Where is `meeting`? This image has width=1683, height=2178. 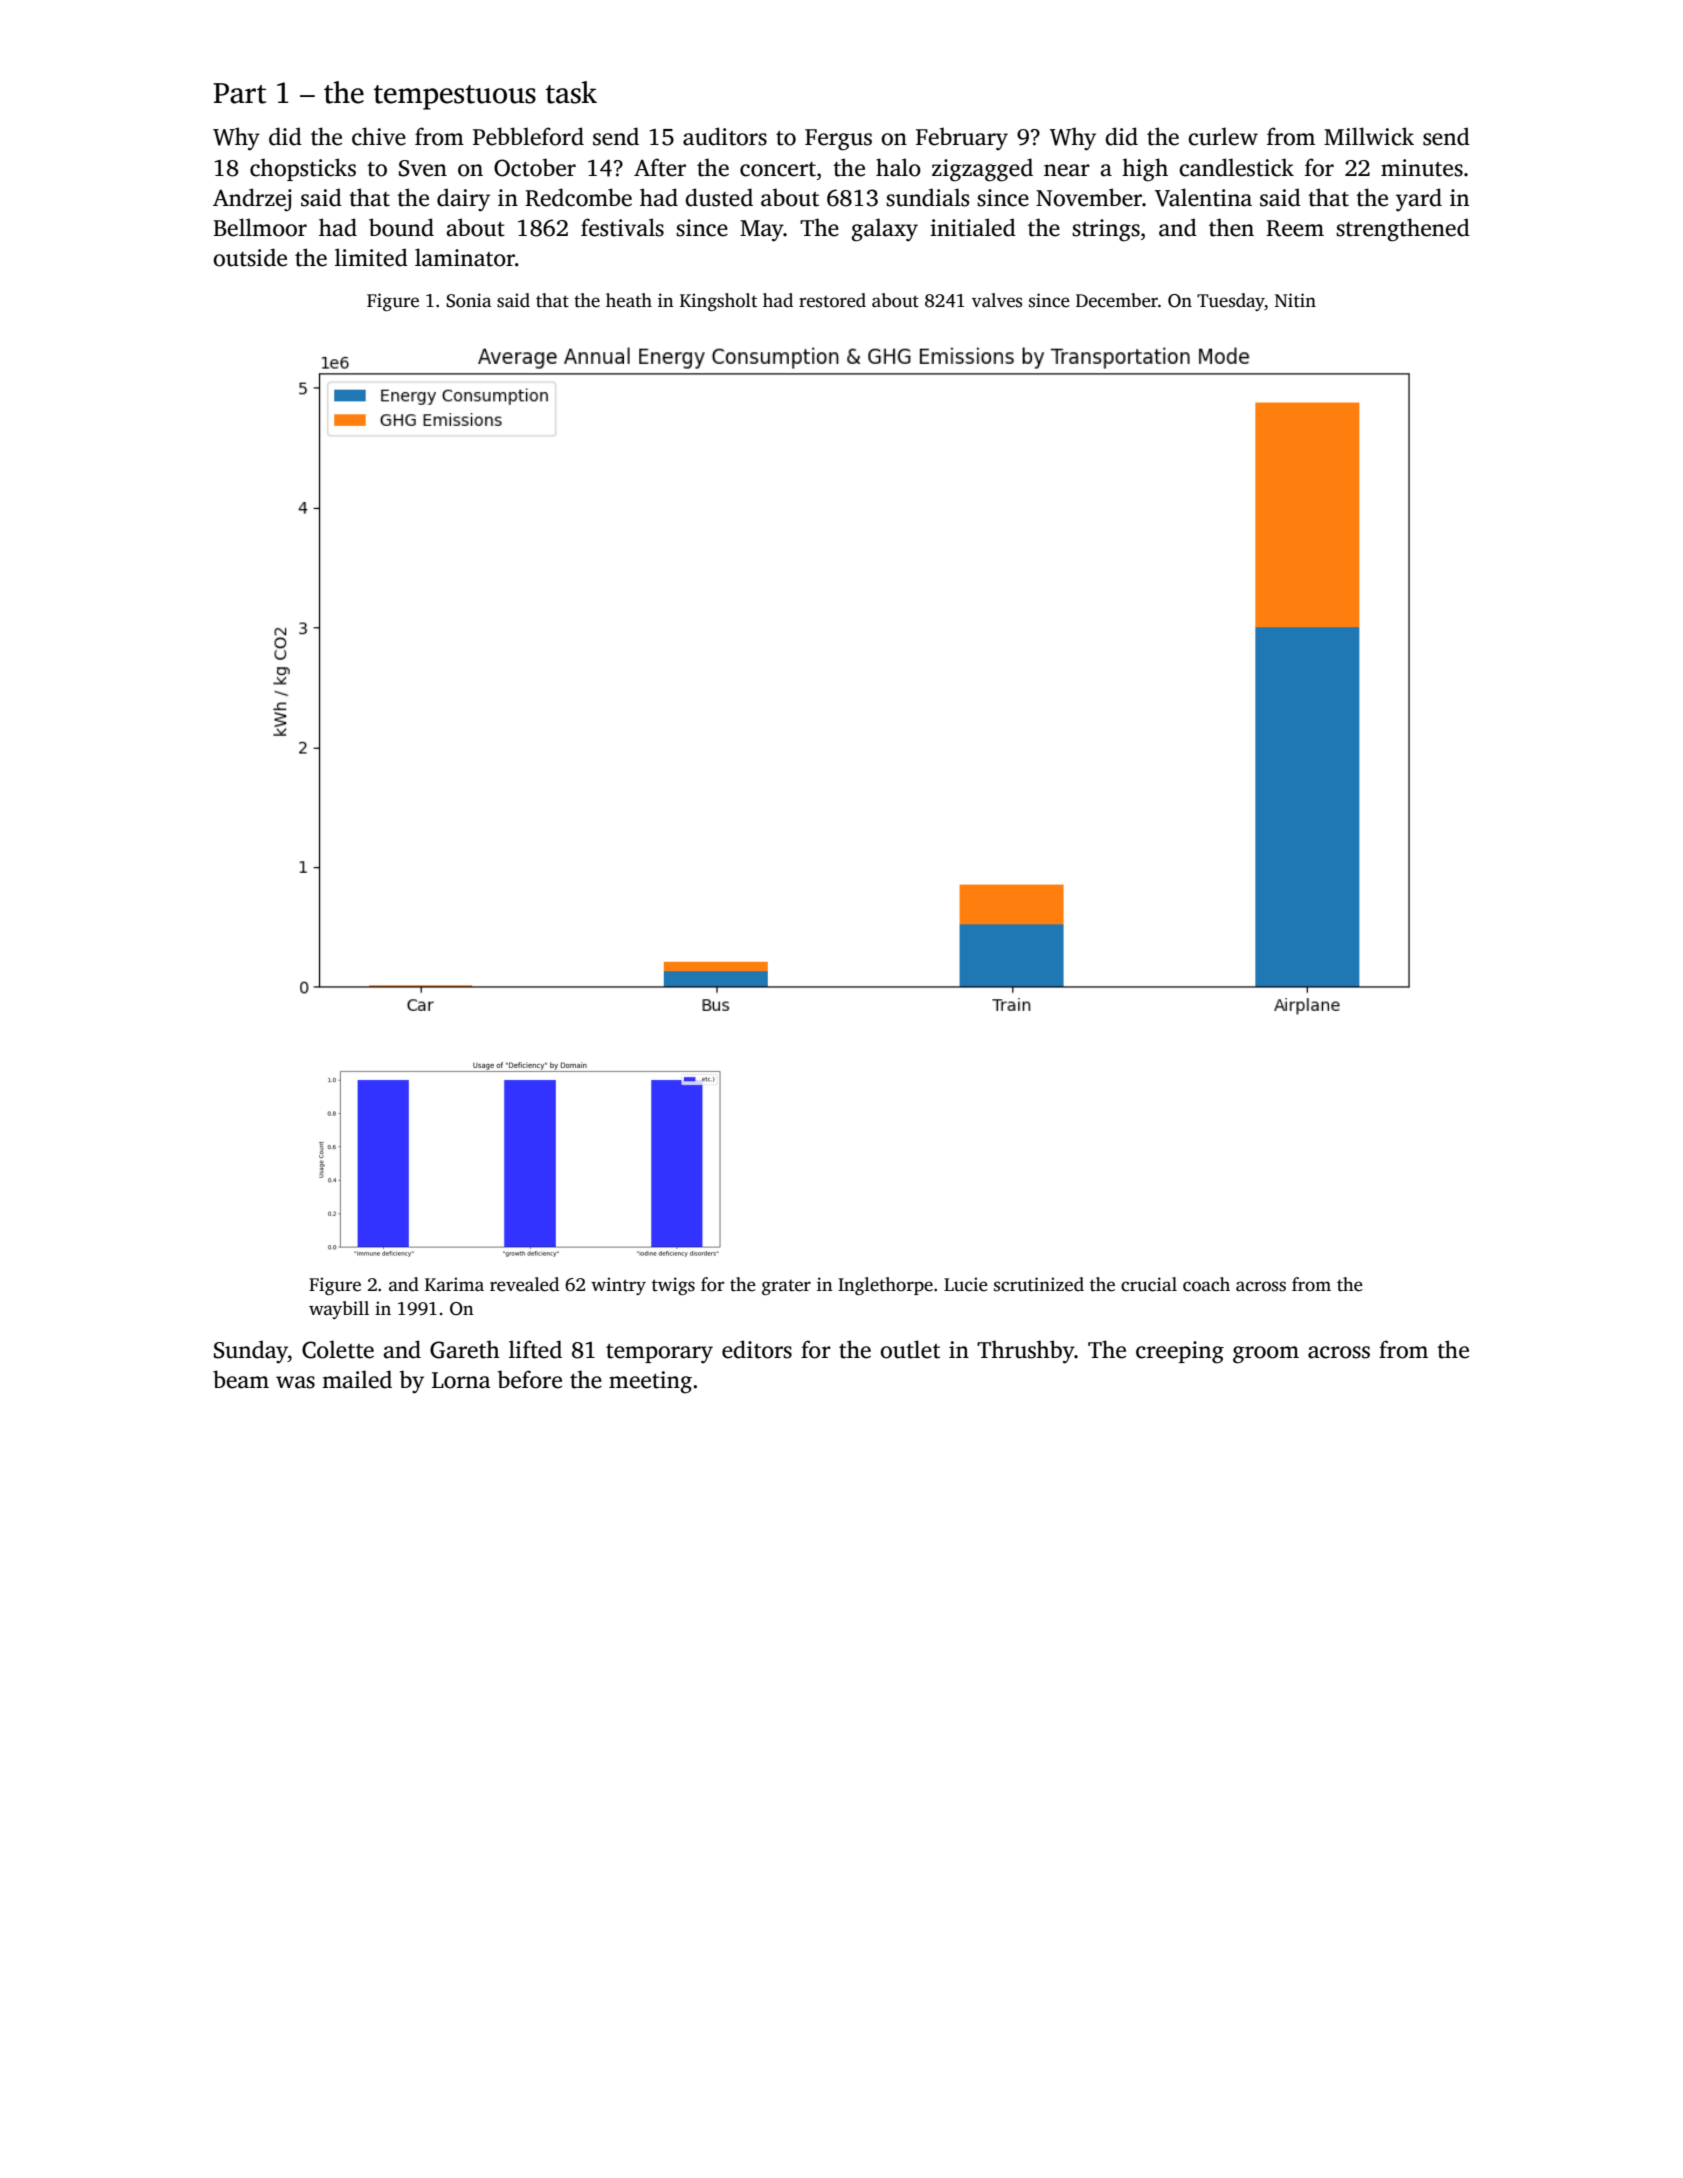
meeting is located at coordinates (650, 1382).
